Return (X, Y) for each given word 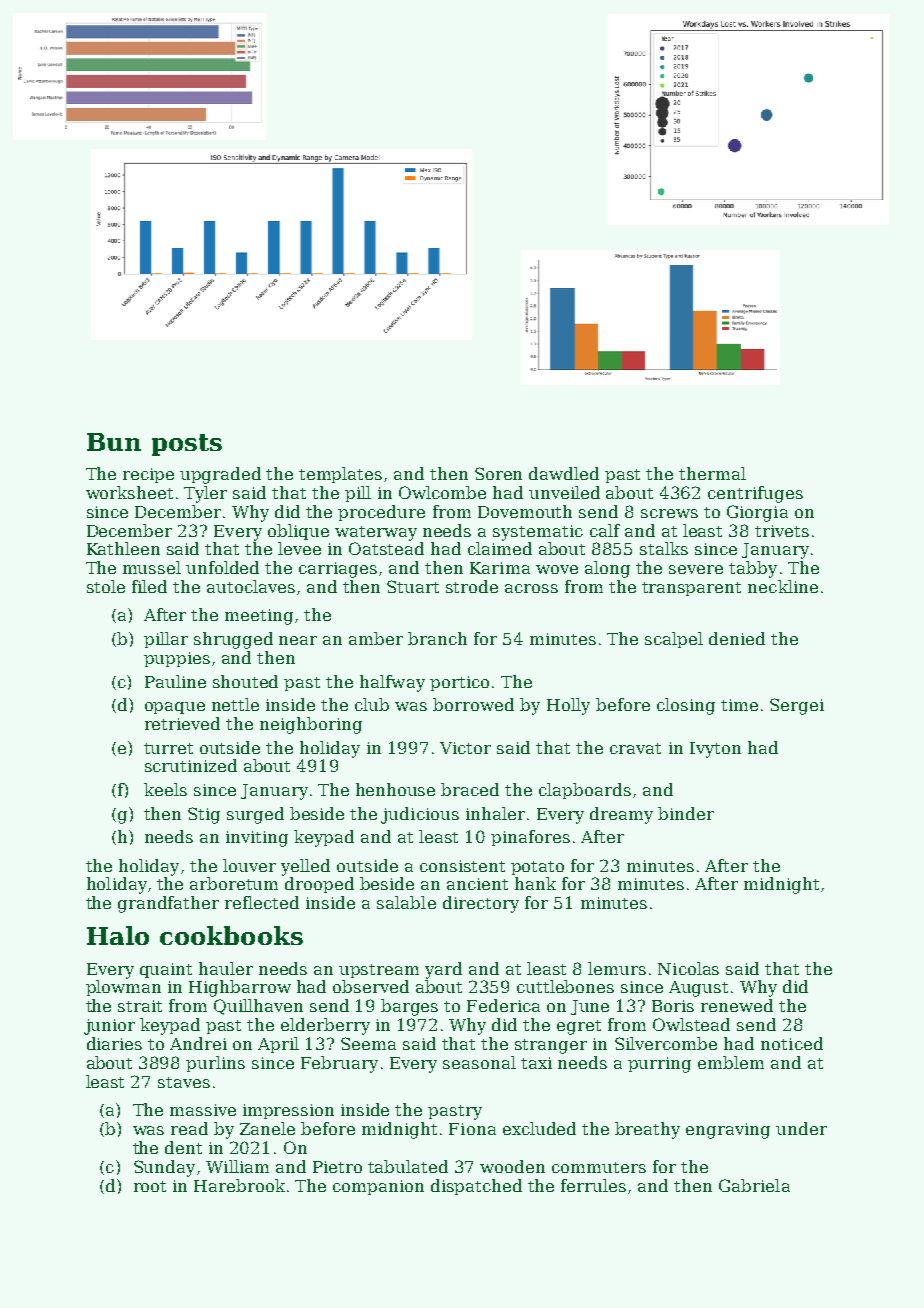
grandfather (168, 904)
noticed (792, 1043)
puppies (177, 659)
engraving (728, 1131)
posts (187, 445)
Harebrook (239, 1185)
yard (443, 970)
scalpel (674, 640)
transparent (691, 589)
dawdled (564, 473)
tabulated (408, 1166)
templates (340, 475)
